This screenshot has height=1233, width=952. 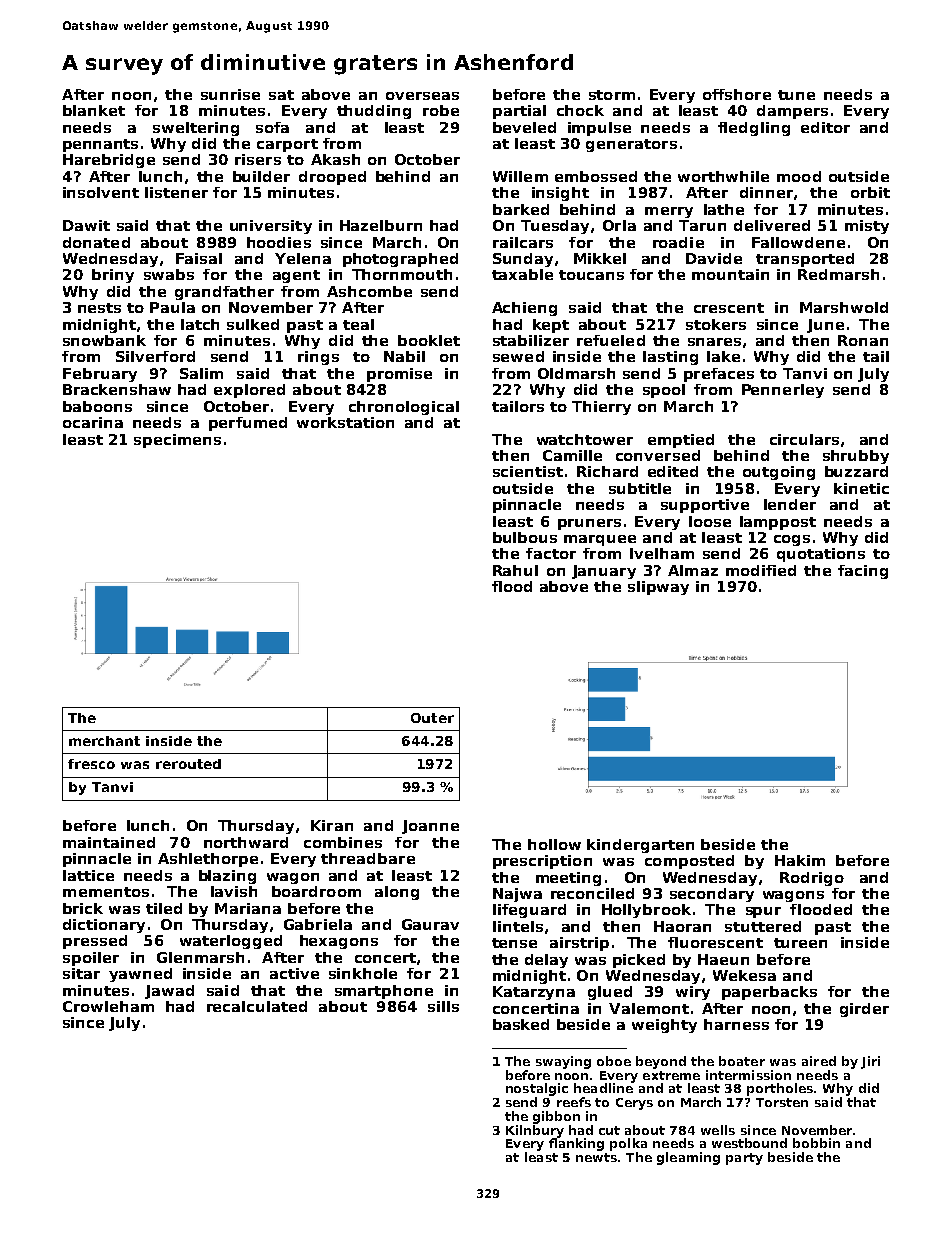 I want to click on Crowleham, so click(x=108, y=1006).
